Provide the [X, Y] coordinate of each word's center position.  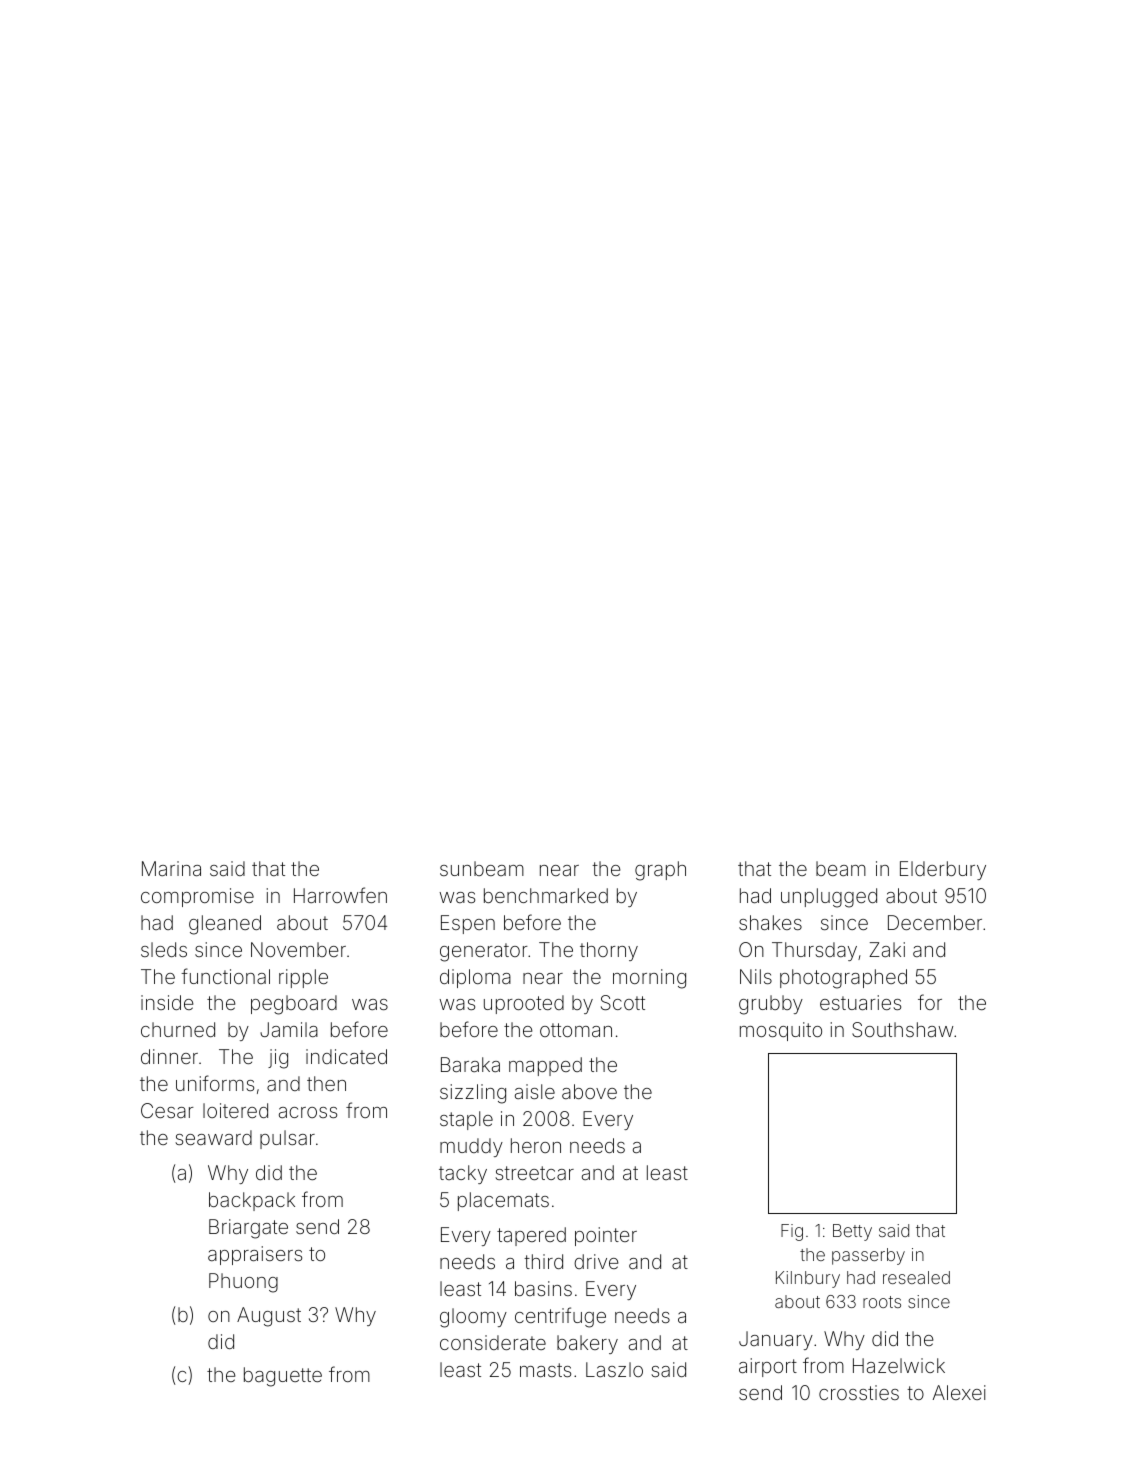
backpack [252, 1201]
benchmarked [546, 895]
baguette [283, 1377]
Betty [852, 1232]
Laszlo [614, 1369]
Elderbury [943, 870]
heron [536, 1145]
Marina [171, 868]
